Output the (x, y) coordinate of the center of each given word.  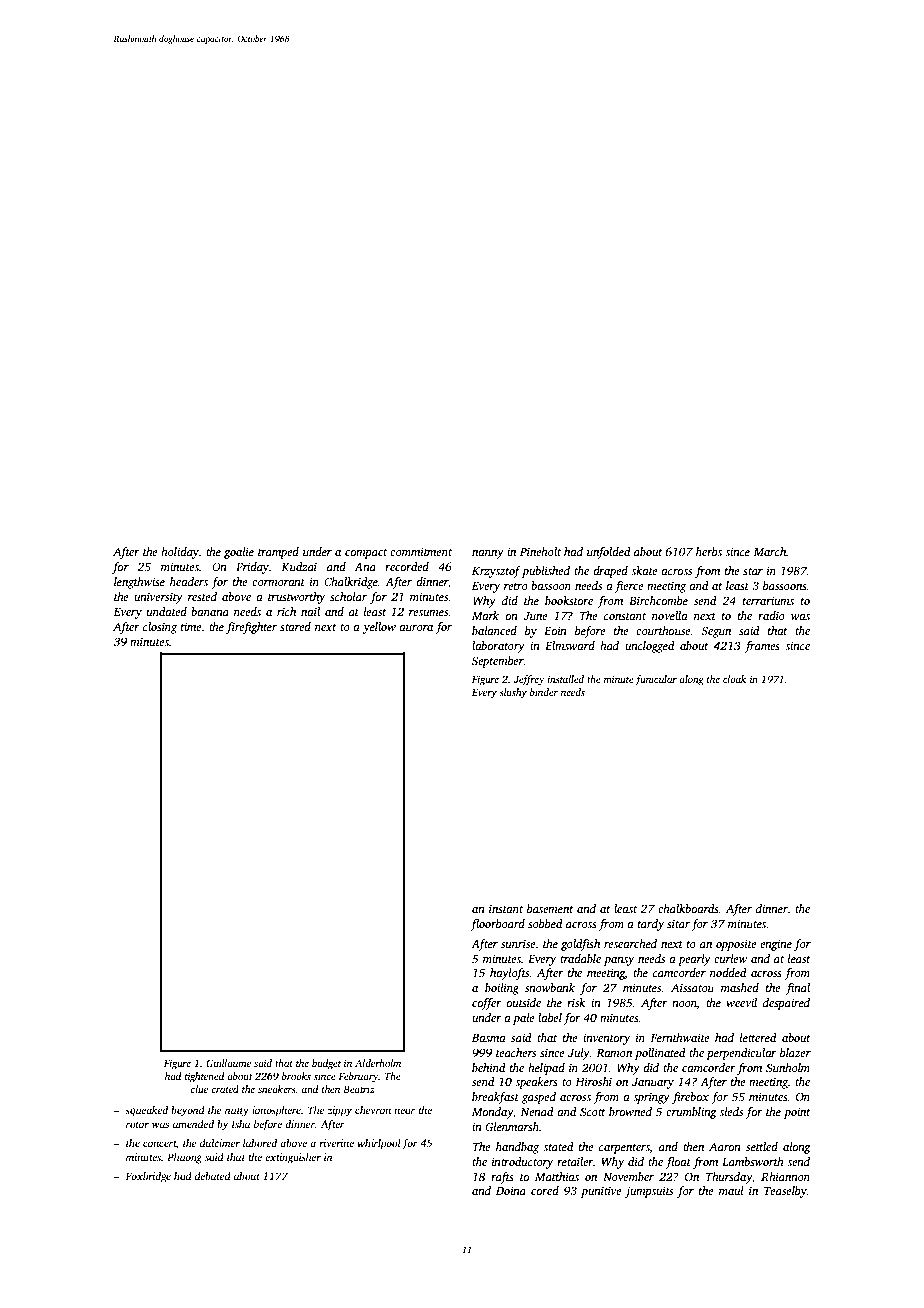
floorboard (497, 925)
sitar (678, 923)
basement (550, 908)
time (191, 626)
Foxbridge (148, 1177)
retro (516, 586)
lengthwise (139, 583)
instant (506, 908)
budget (326, 1064)
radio (771, 615)
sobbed (545, 923)
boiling (502, 989)
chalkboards (688, 908)
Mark (485, 615)
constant (625, 616)
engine (776, 945)
